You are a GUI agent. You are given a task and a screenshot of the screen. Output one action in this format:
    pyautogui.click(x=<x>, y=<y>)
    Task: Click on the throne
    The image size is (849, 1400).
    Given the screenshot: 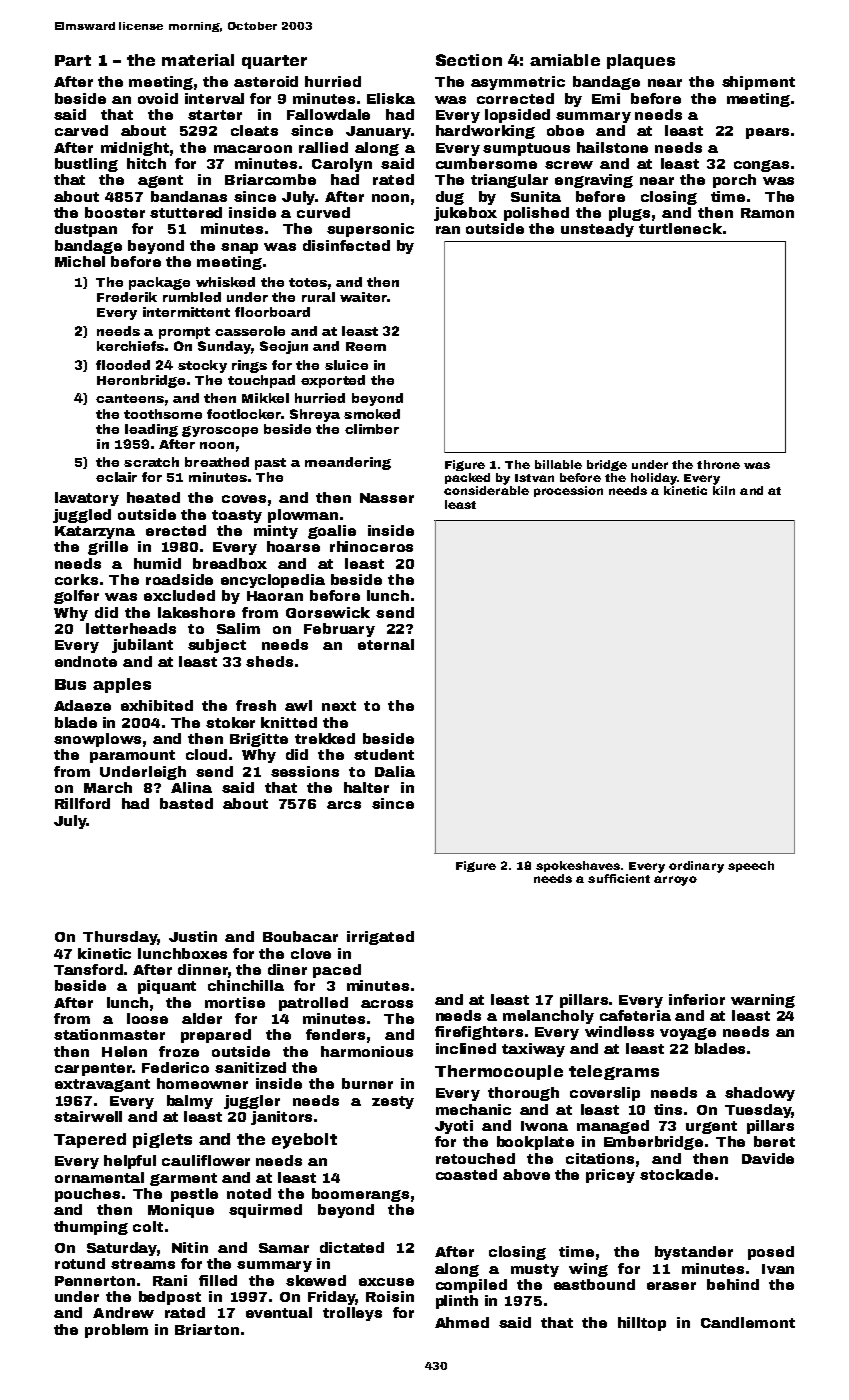 What is the action you would take?
    pyautogui.click(x=718, y=464)
